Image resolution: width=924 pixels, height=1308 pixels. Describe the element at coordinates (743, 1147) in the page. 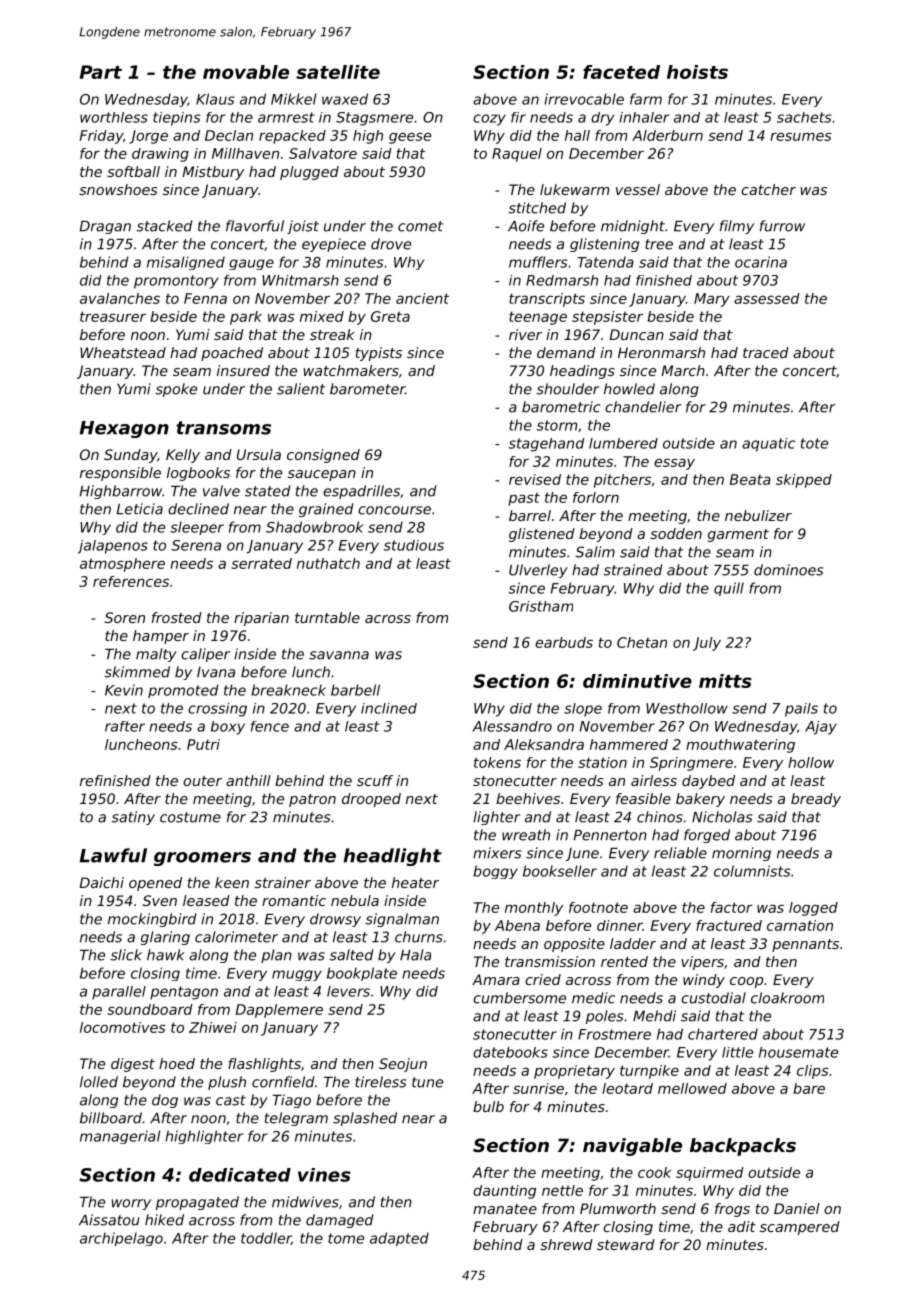

I see `backpacks` at that location.
